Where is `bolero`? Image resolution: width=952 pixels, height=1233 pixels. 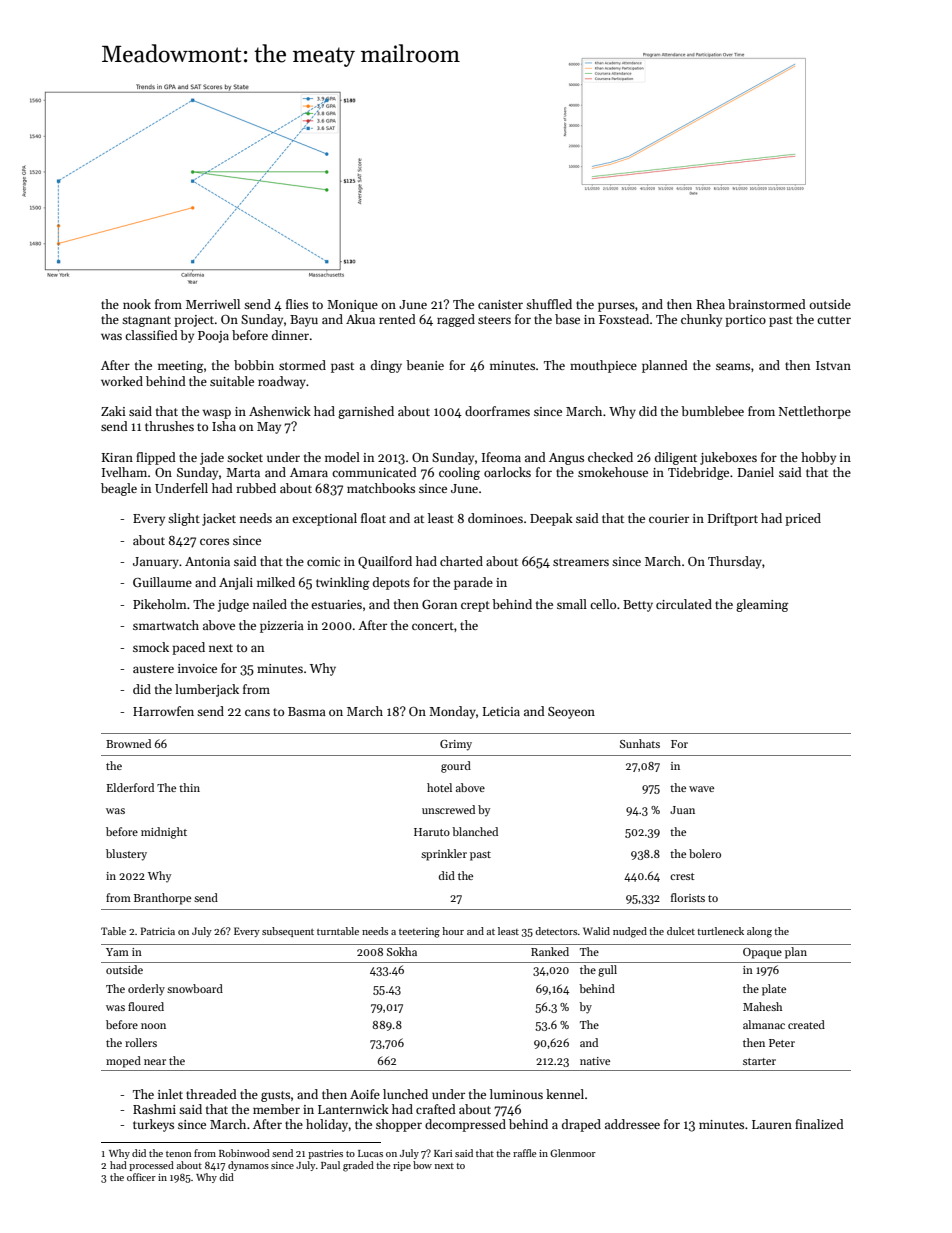 bolero is located at coordinates (705, 853).
